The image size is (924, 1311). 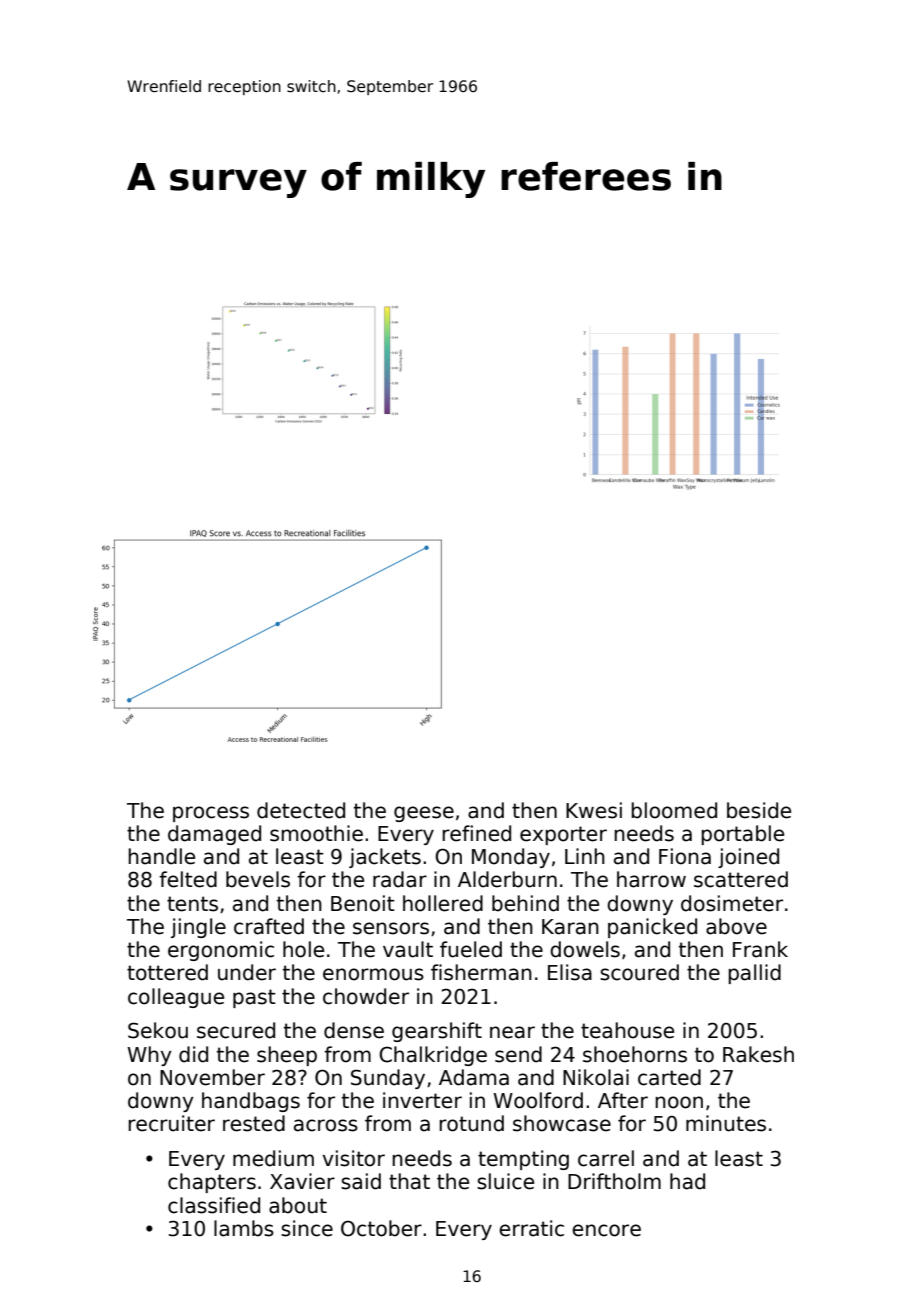 What do you see at coordinates (596, 1077) in the screenshot?
I see `Nikolai` at bounding box center [596, 1077].
